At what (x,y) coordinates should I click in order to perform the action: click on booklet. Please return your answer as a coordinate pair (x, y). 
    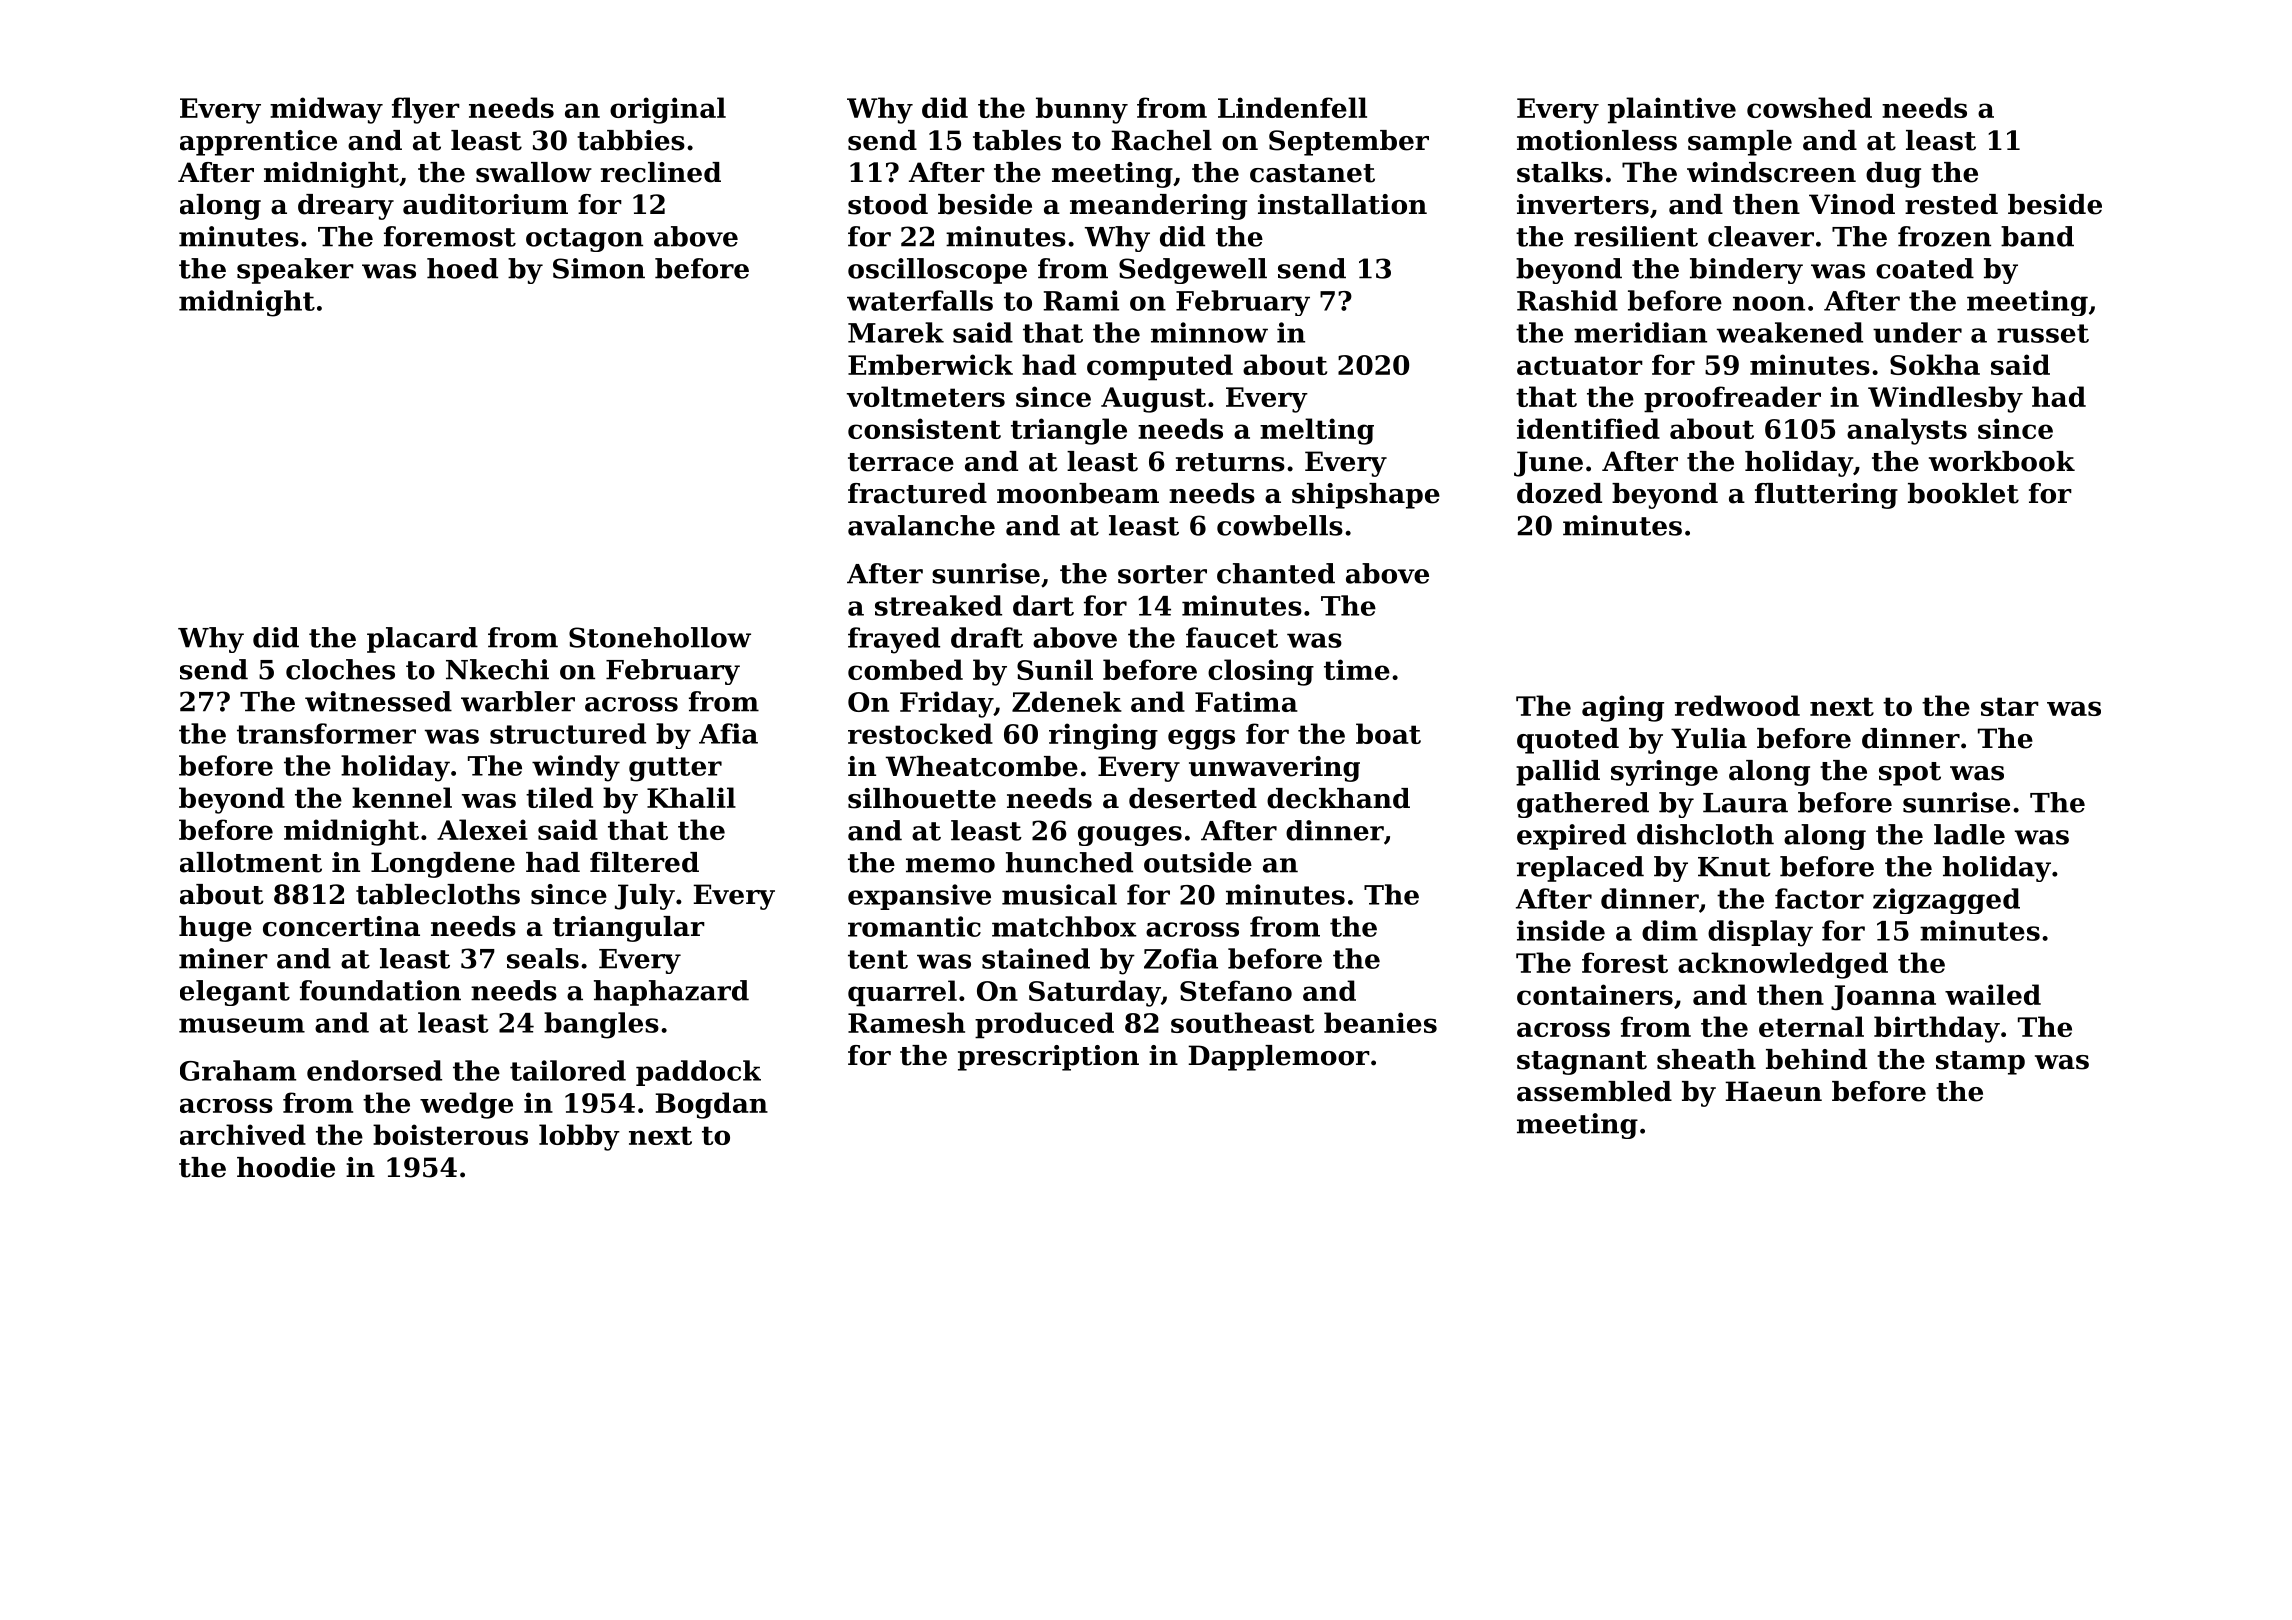
    Looking at the image, I should click on (1963, 493).
